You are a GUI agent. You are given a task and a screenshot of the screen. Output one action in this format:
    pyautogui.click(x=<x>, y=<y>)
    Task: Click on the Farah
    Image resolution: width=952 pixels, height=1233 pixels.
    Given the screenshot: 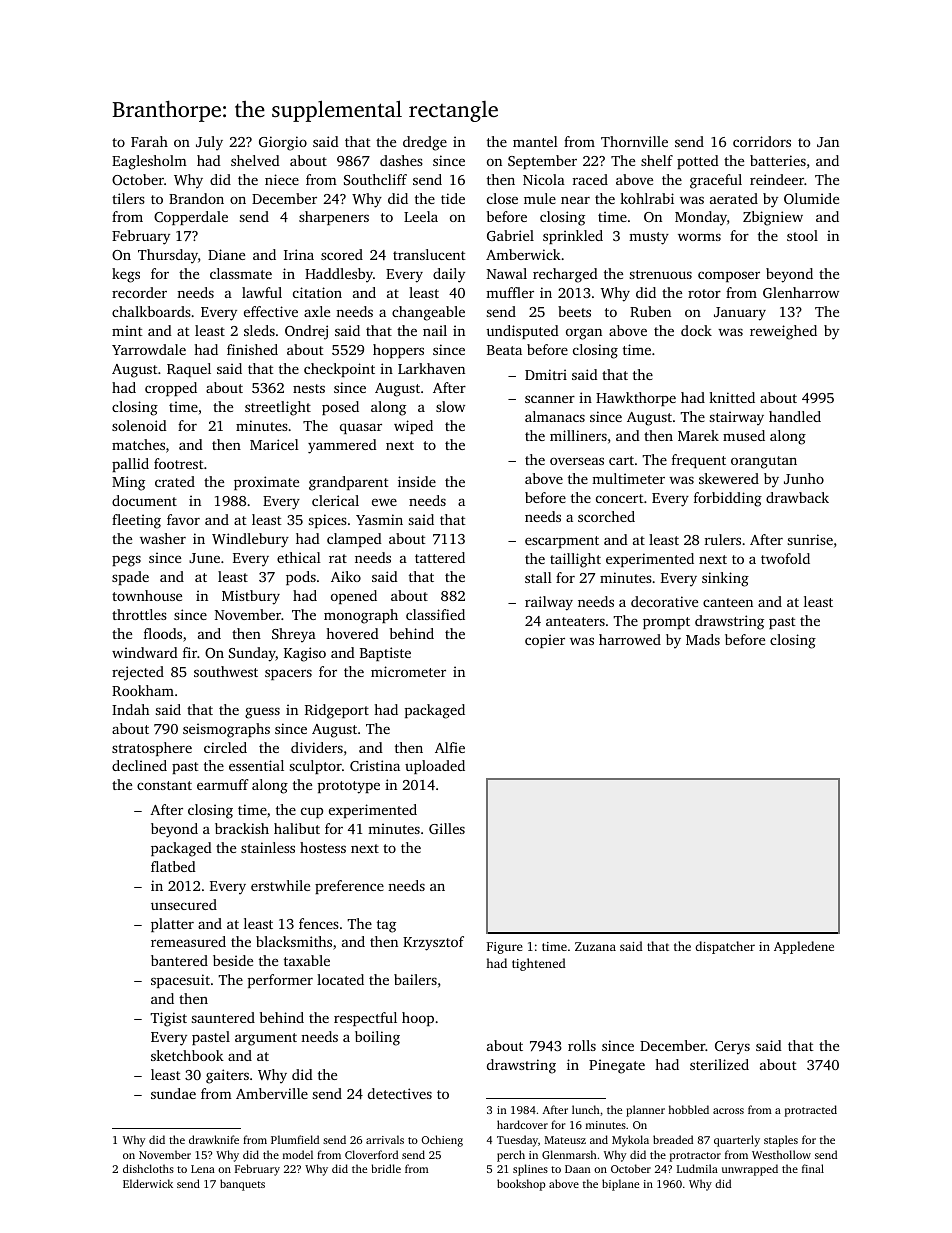 What is the action you would take?
    pyautogui.click(x=149, y=141)
